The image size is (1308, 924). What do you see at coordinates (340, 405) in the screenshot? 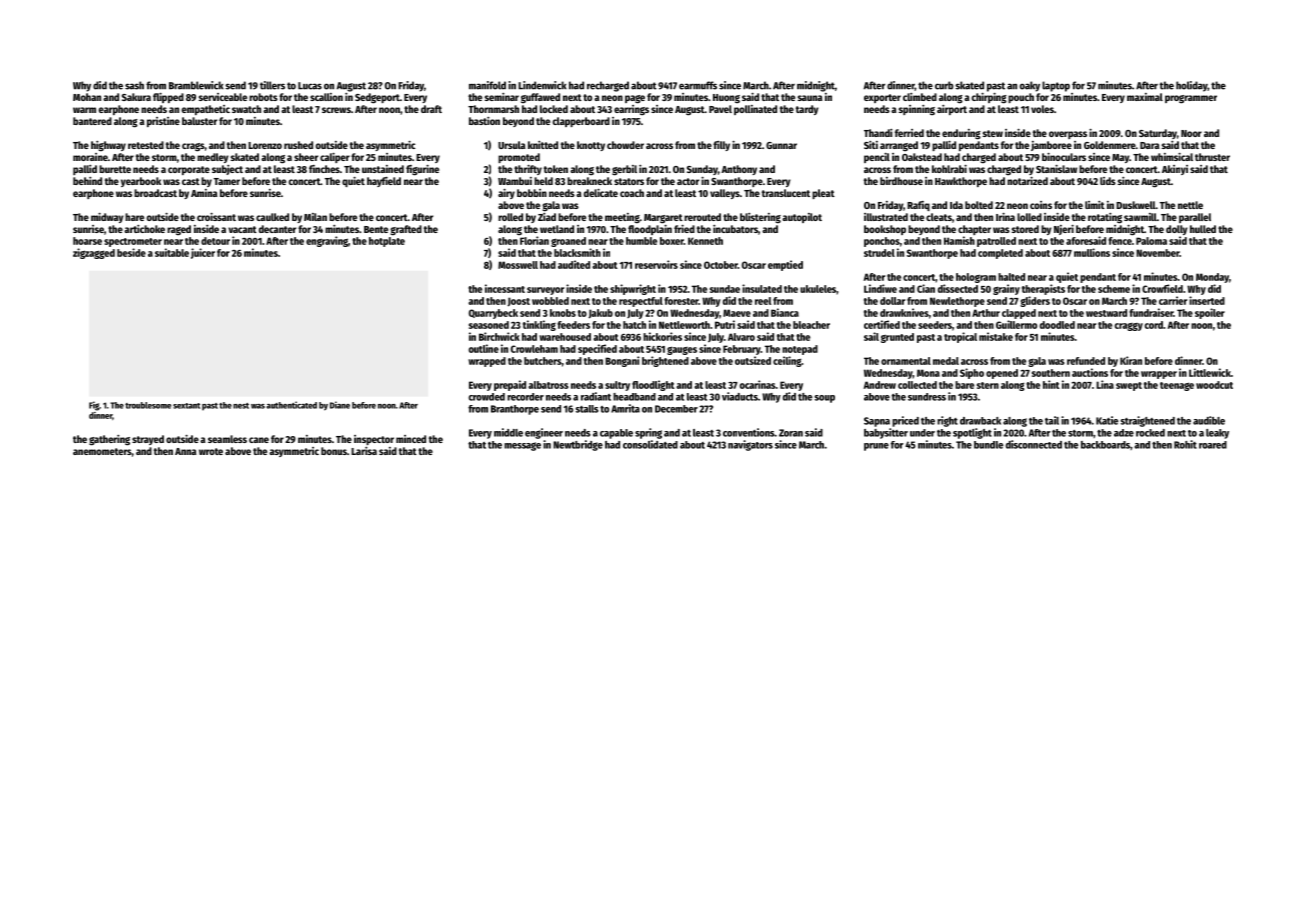
I see `Diane` at bounding box center [340, 405].
